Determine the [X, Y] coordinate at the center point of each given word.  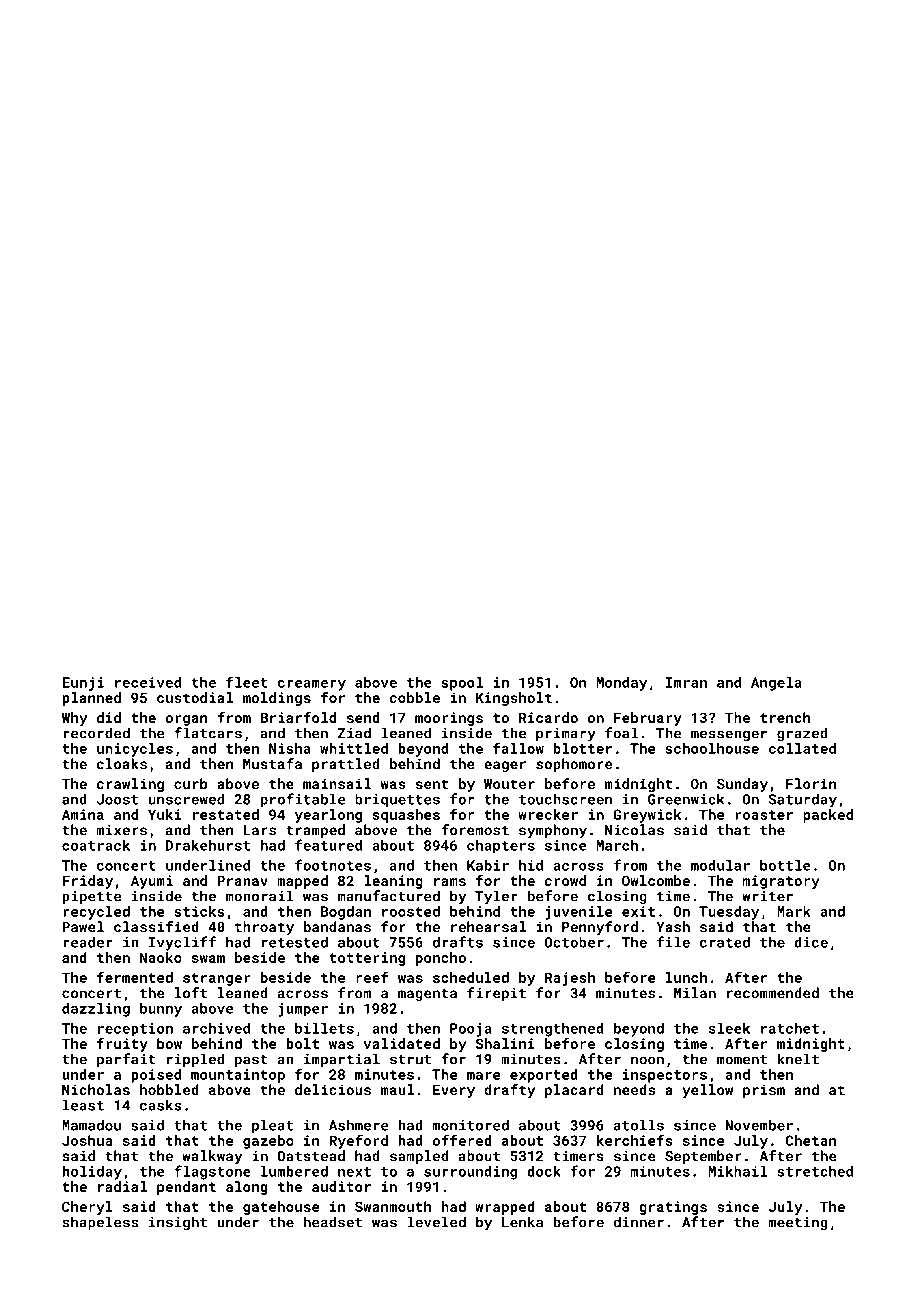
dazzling [96, 1010]
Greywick [647, 816]
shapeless [100, 1223]
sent [432, 784]
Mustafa [272, 764]
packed [828, 816]
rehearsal [488, 926]
